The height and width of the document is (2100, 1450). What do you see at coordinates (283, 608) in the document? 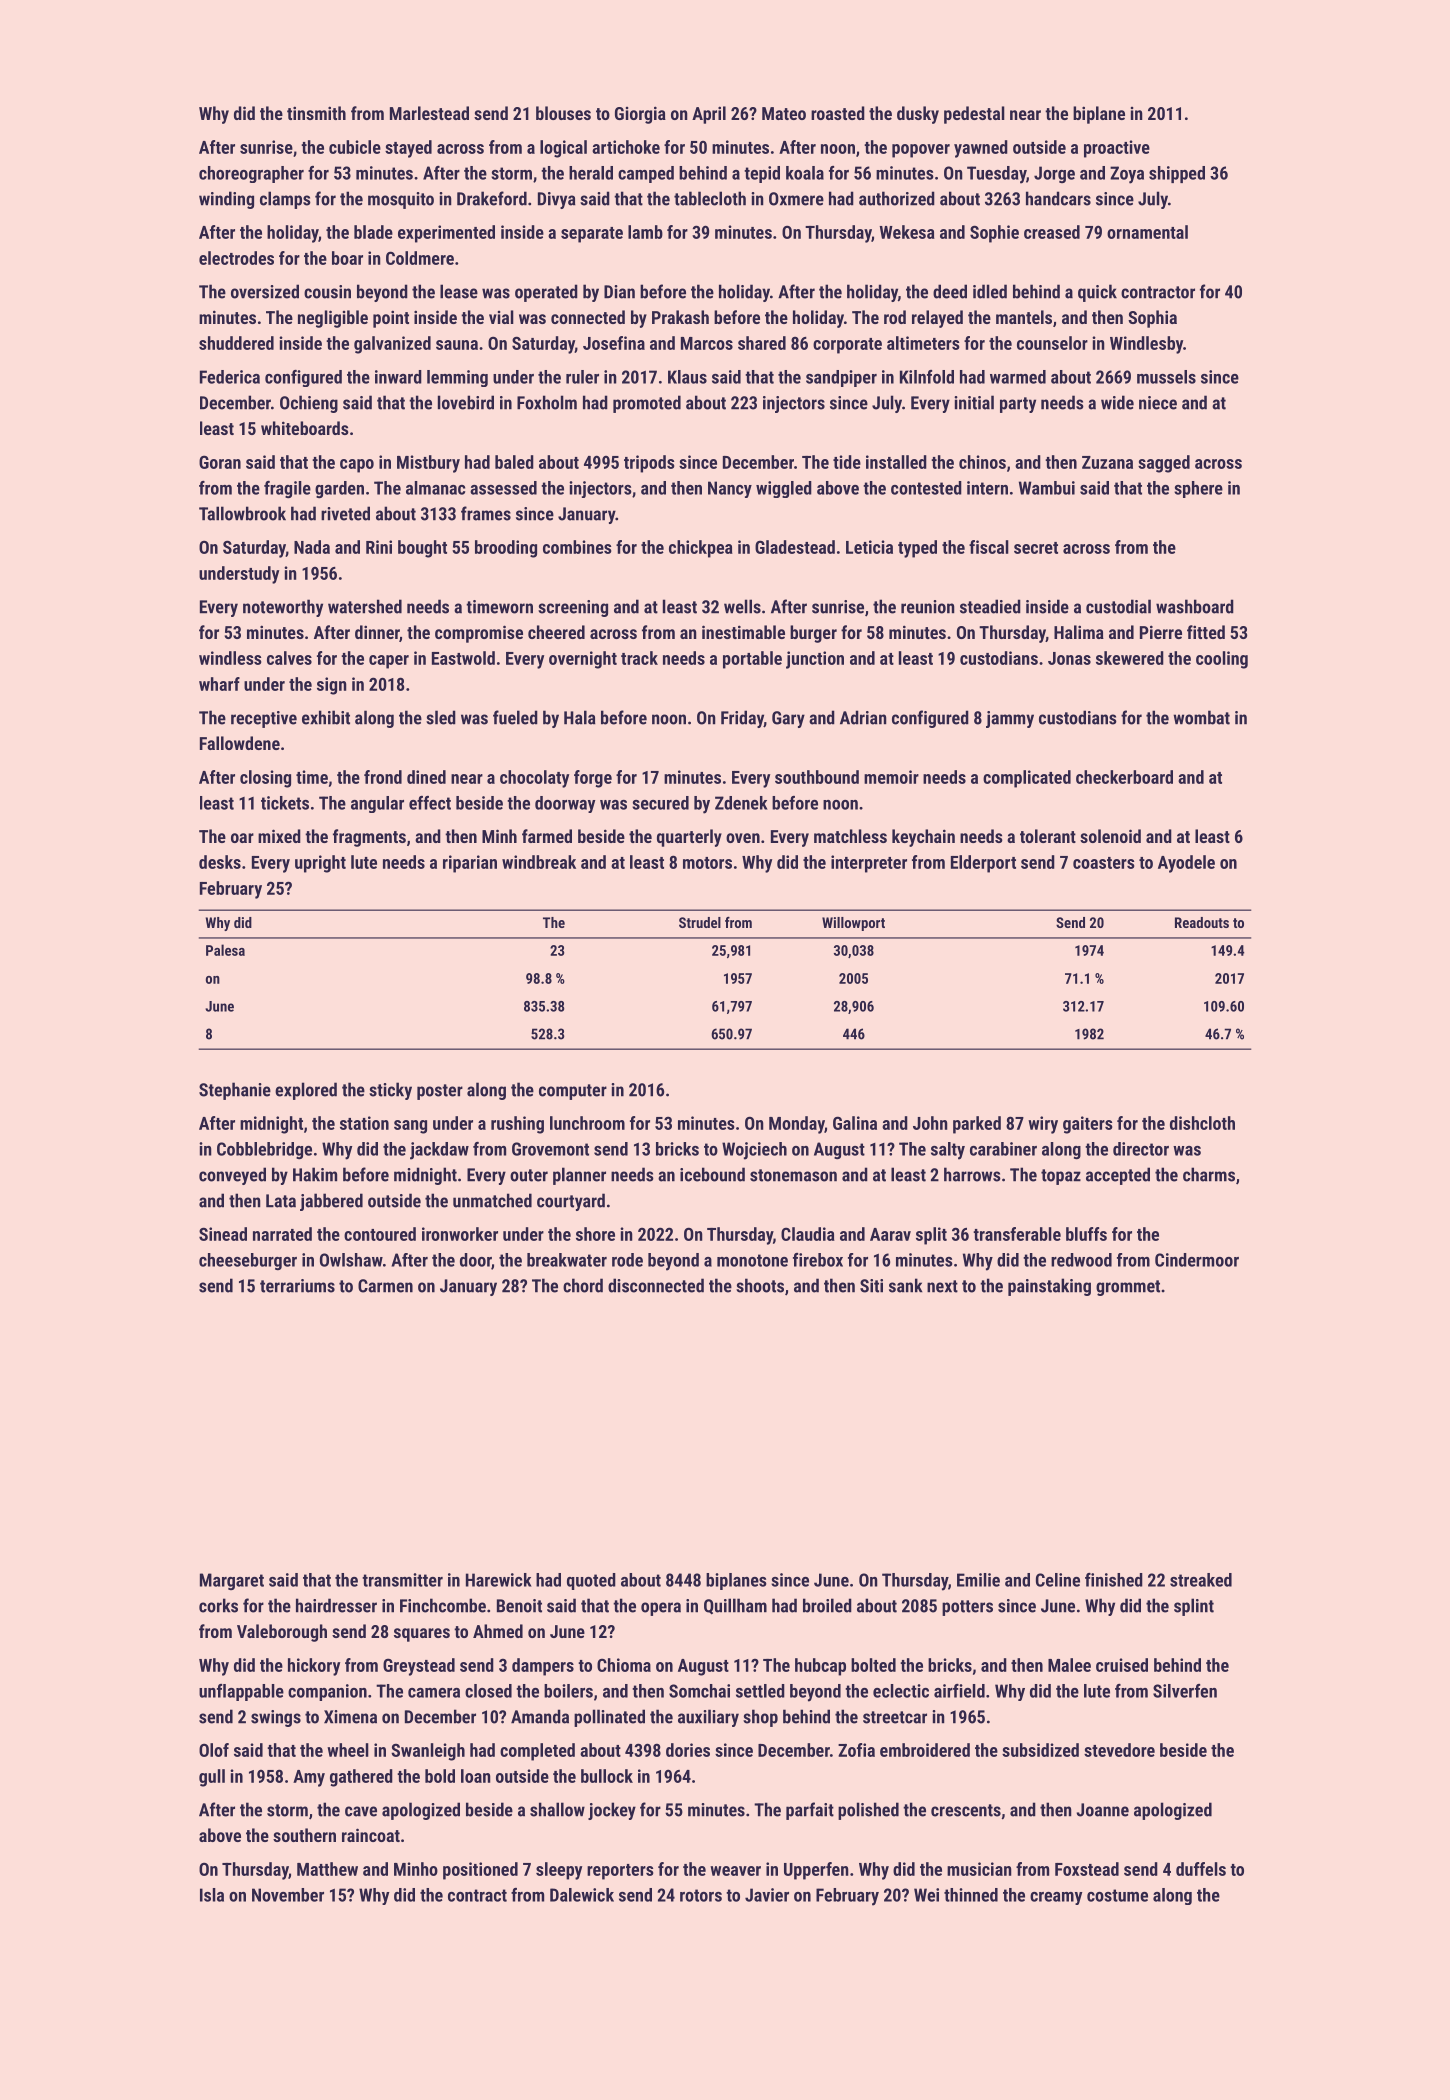
I see `noteworthy` at bounding box center [283, 608].
